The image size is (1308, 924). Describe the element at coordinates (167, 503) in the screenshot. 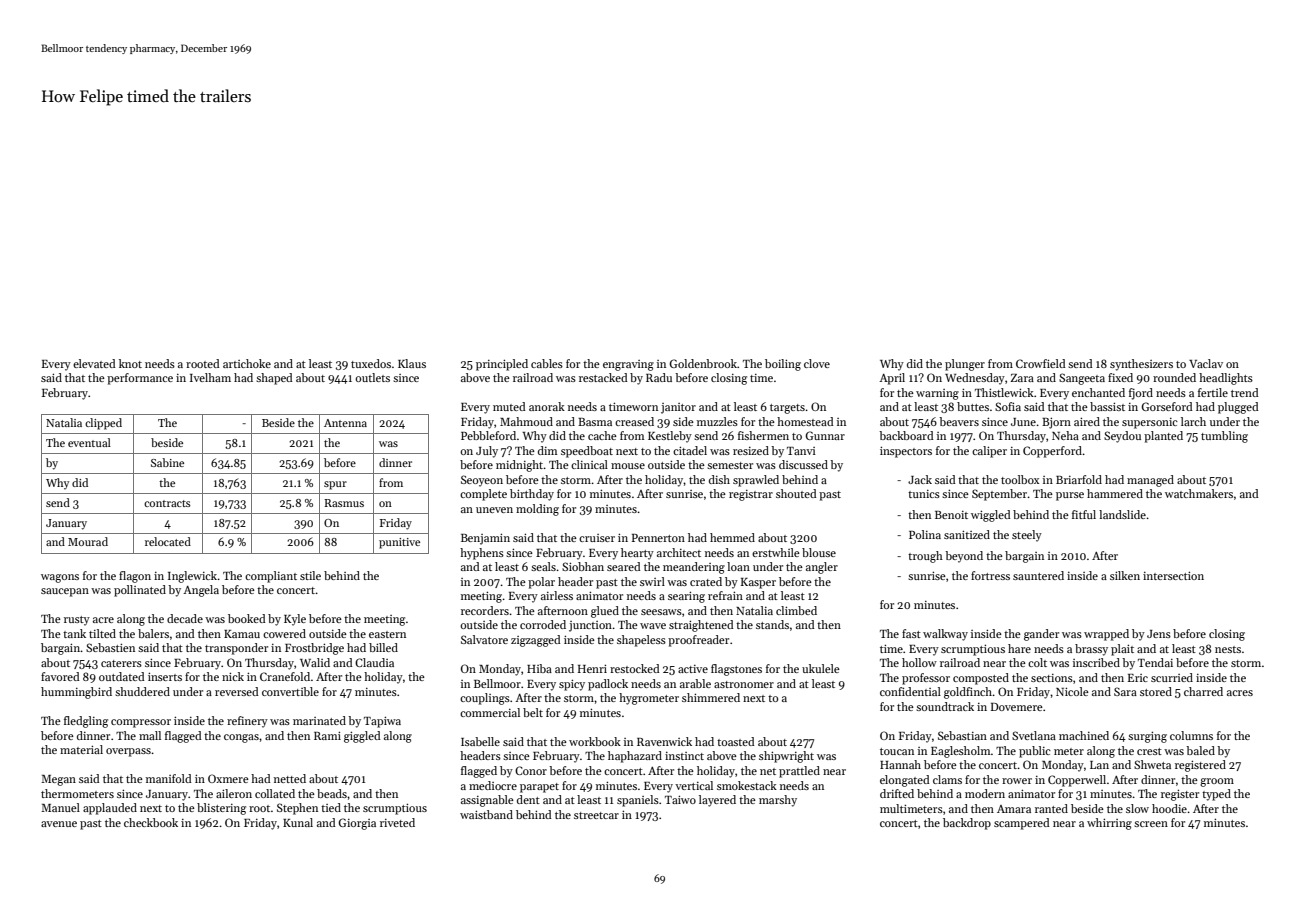

I see `contracts` at that location.
